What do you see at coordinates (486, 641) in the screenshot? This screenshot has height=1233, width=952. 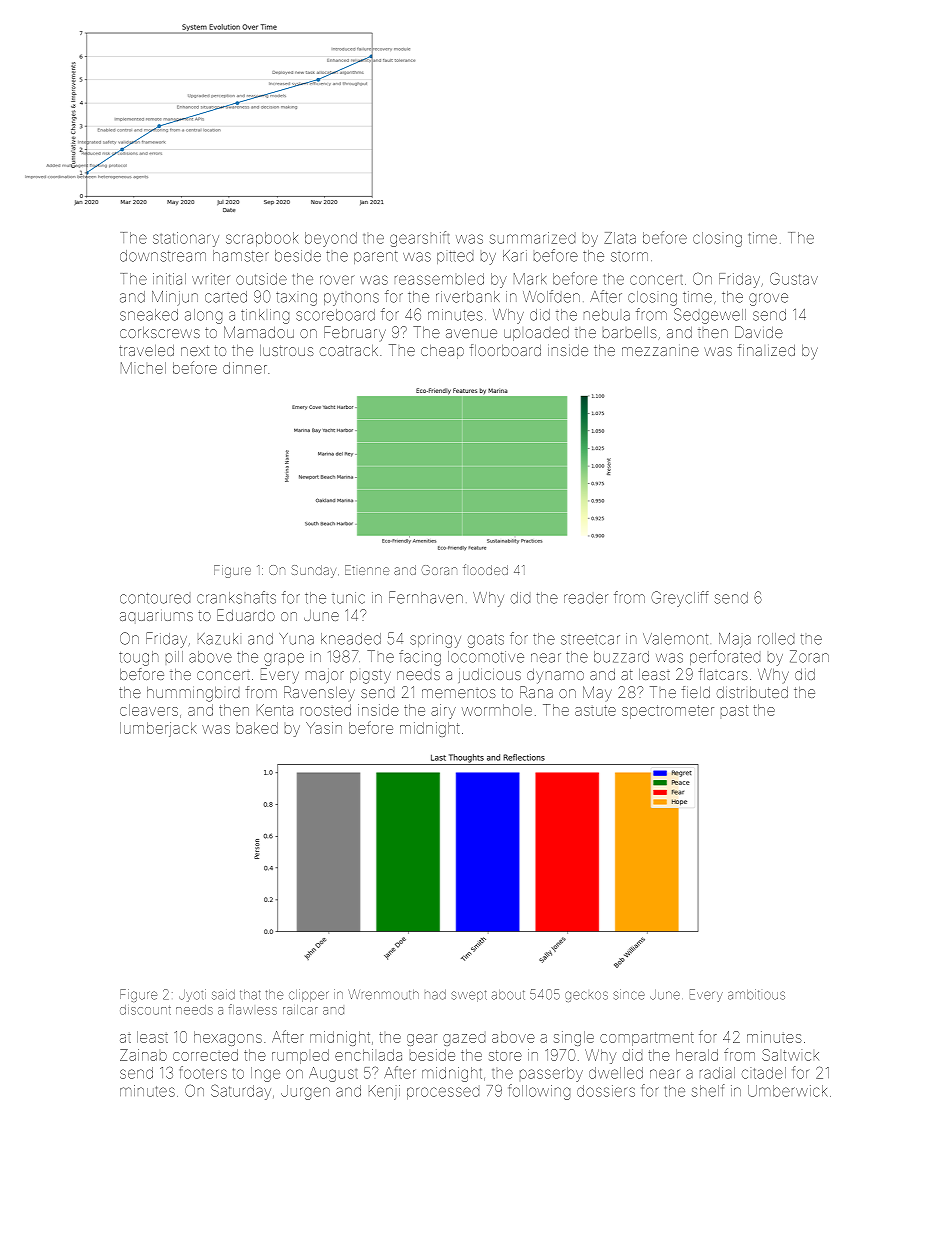 I see `goats` at bounding box center [486, 641].
